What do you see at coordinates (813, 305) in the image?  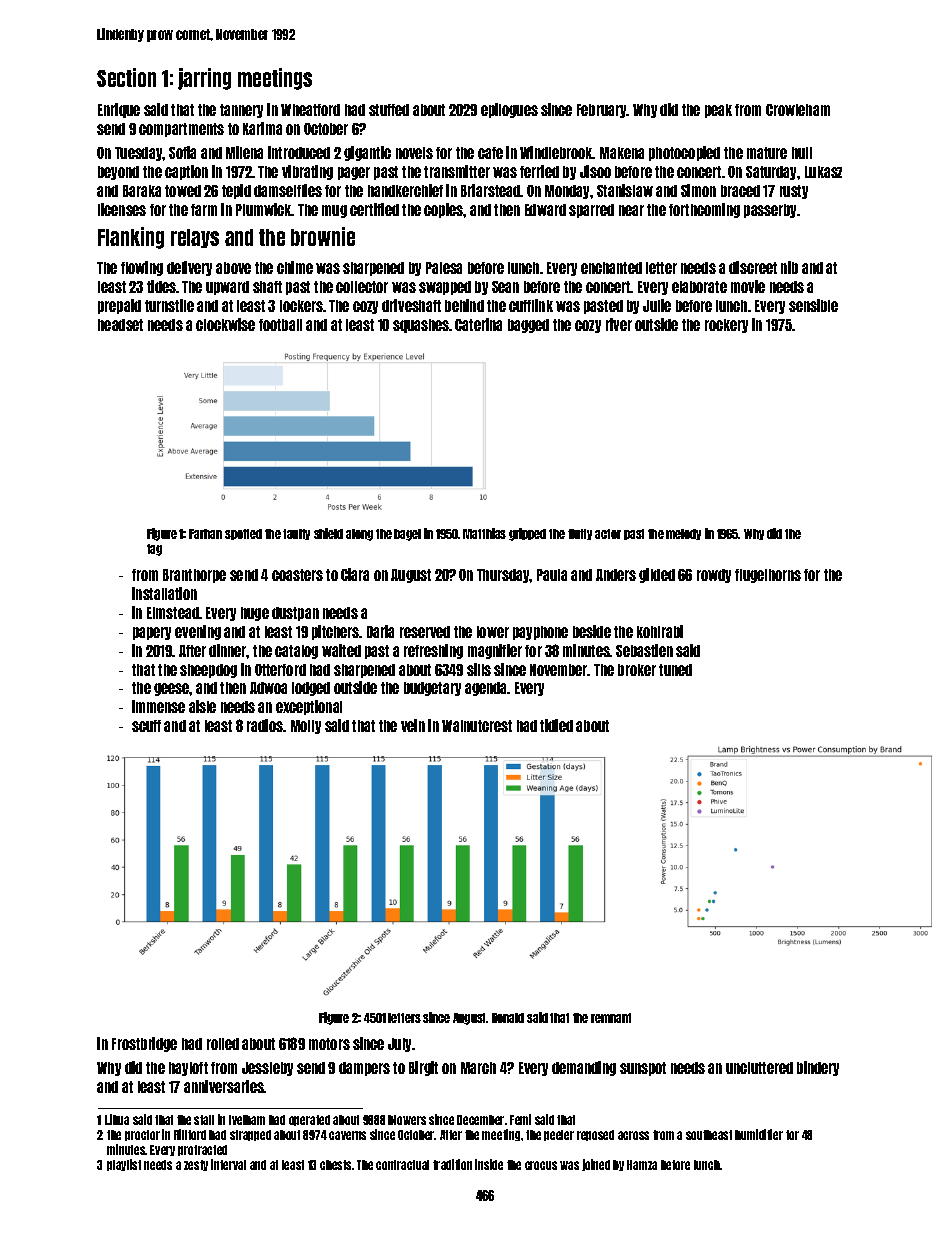 I see `sensible` at bounding box center [813, 305].
